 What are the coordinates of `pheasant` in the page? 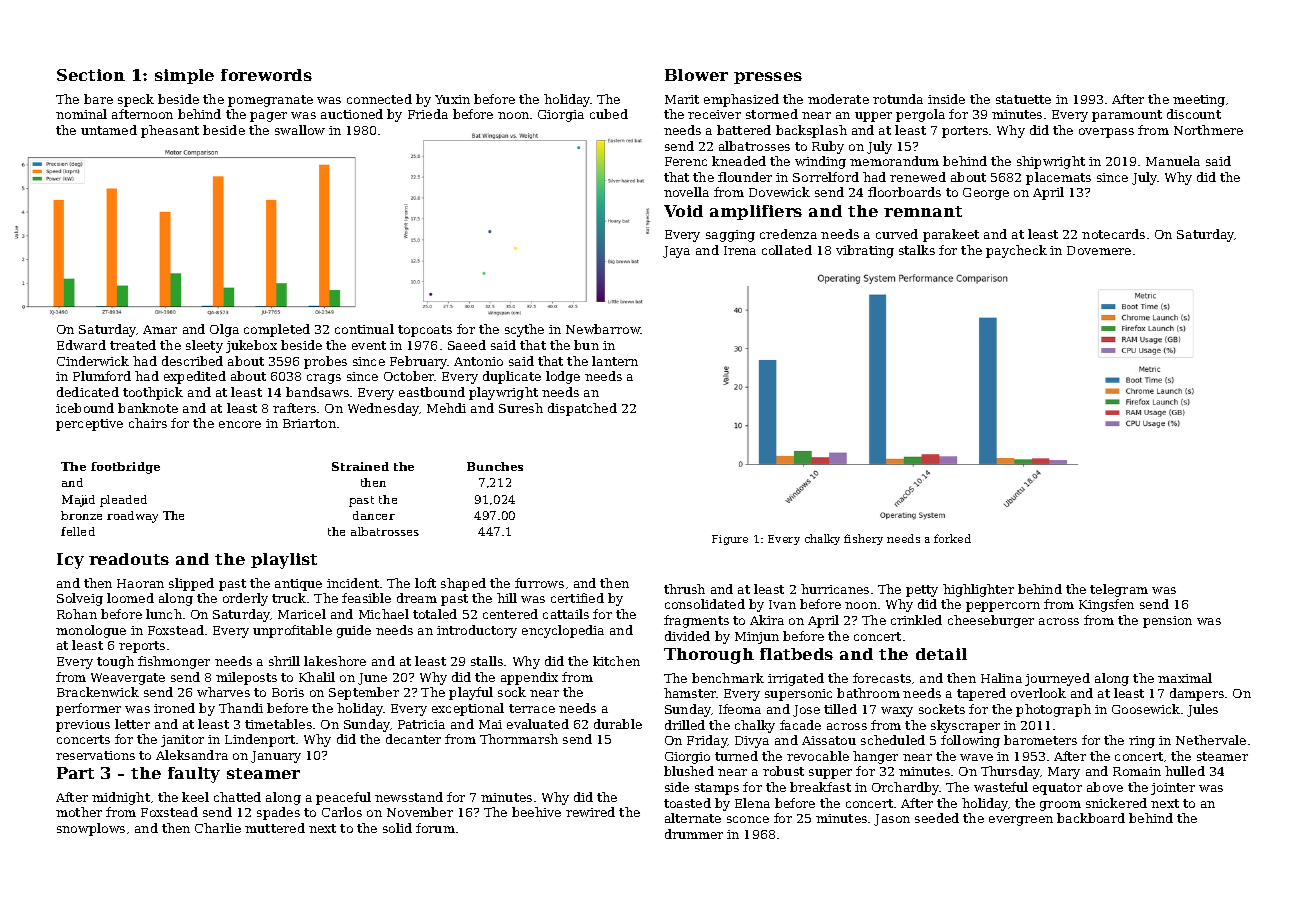 It's located at (170, 131).
